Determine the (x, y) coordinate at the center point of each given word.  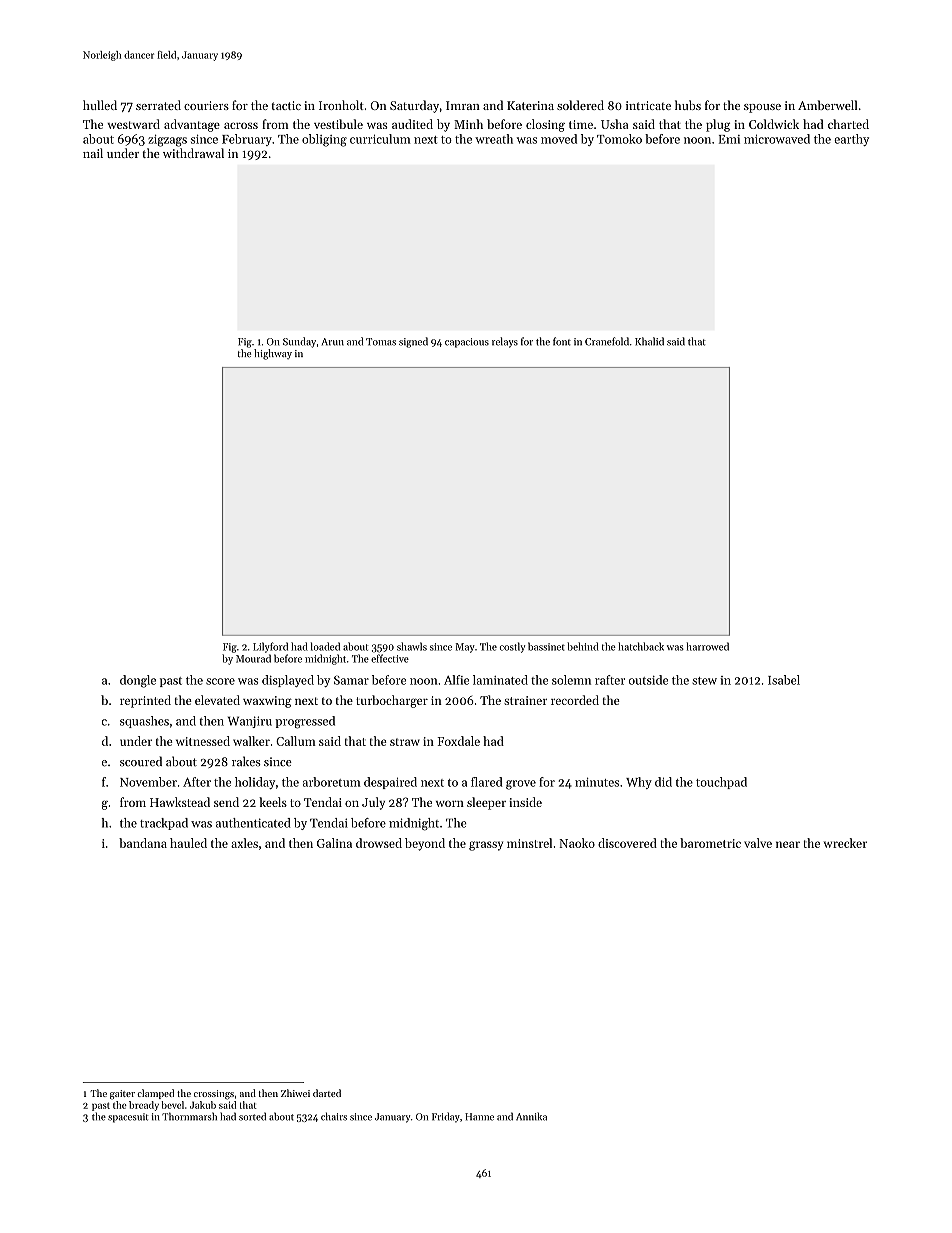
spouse (762, 108)
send (226, 802)
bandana (143, 843)
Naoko (577, 843)
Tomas (381, 342)
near (788, 844)
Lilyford (270, 647)
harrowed (708, 646)
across (241, 125)
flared (487, 782)
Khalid (649, 341)
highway (273, 354)
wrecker (845, 843)
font (562, 341)
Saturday (414, 106)
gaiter (122, 1095)
